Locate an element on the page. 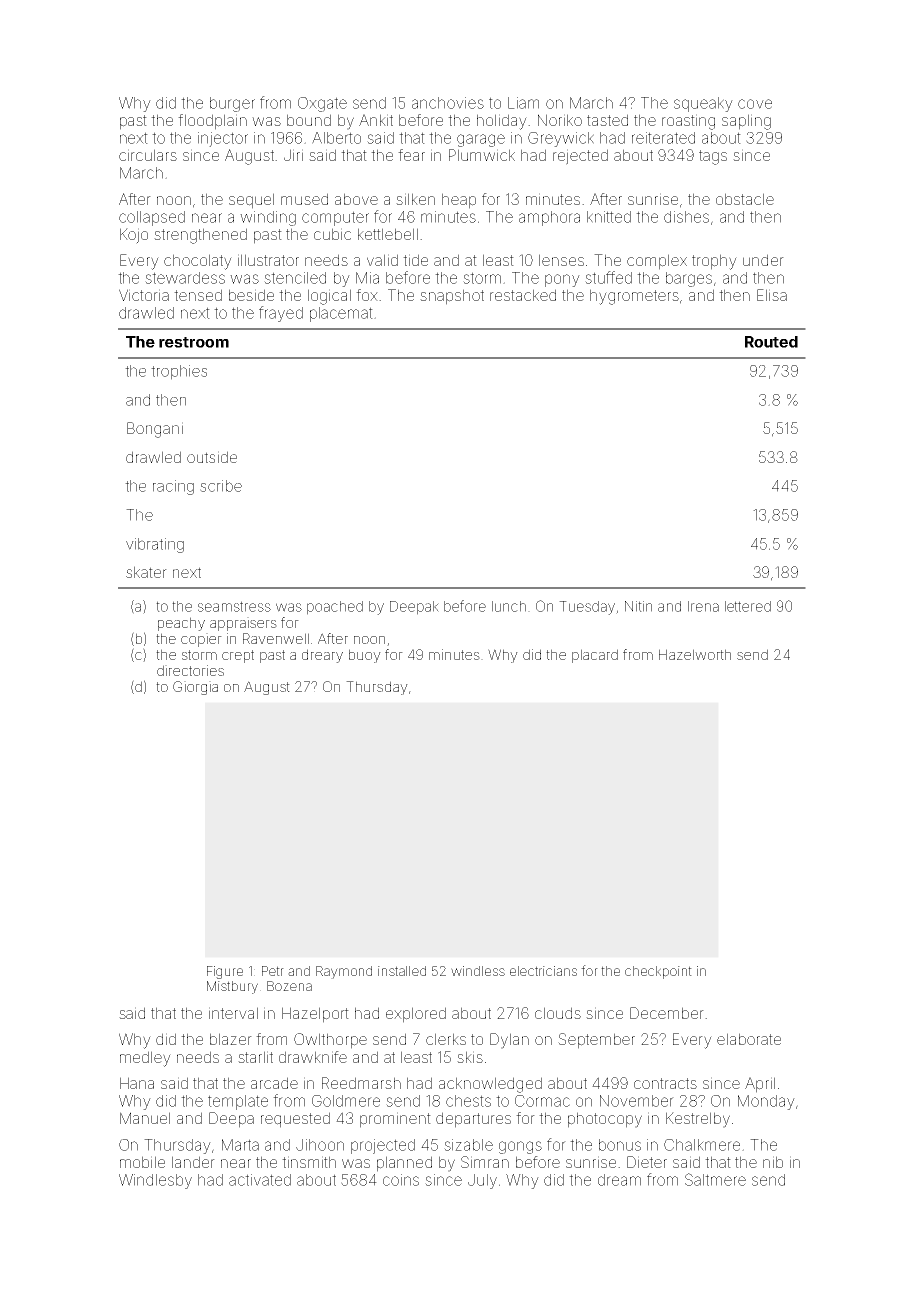  buoy is located at coordinates (365, 656).
